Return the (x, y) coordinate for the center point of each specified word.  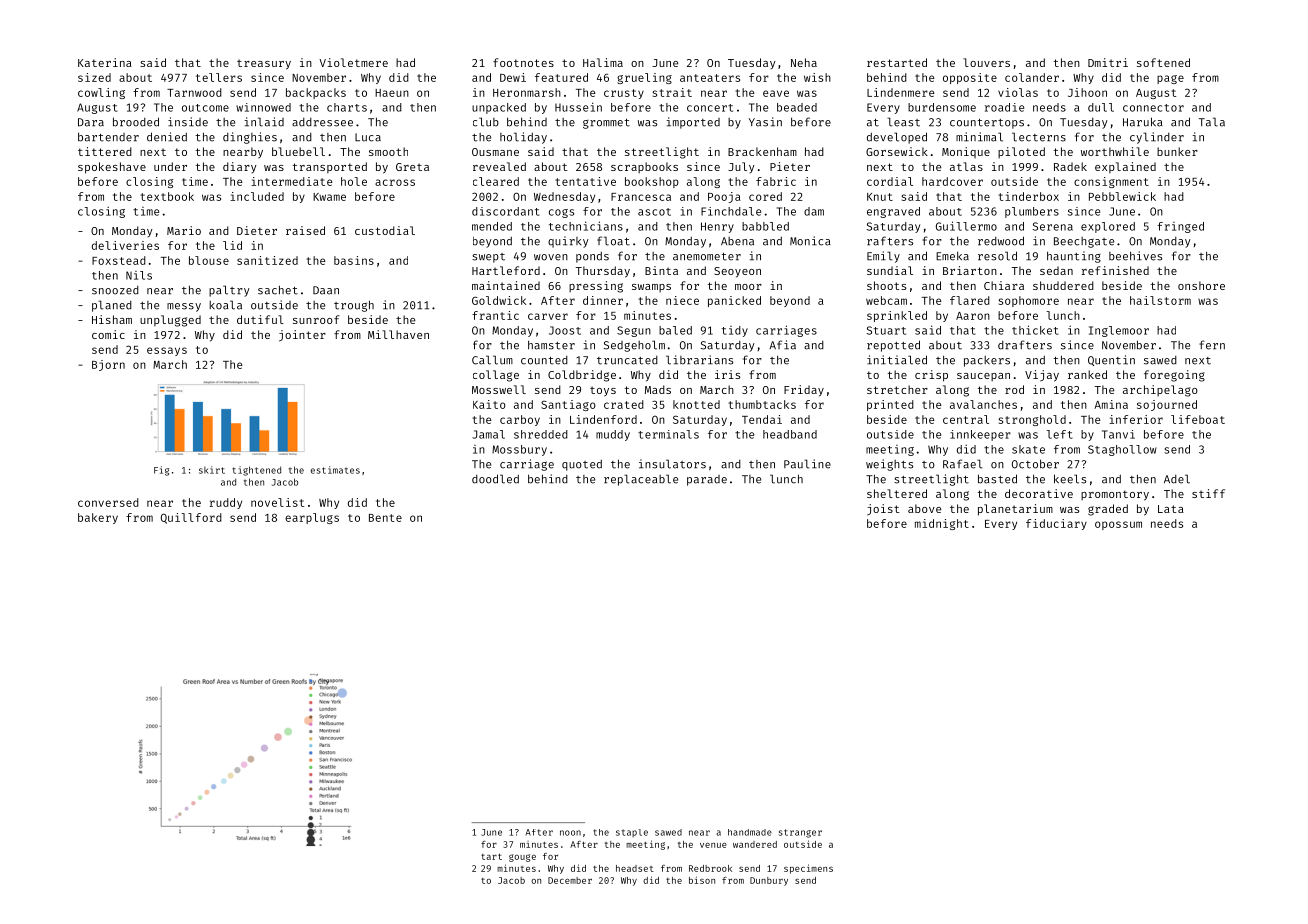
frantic (495, 315)
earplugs (312, 518)
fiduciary (1056, 524)
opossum (1118, 525)
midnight (942, 524)
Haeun (392, 93)
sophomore (1029, 301)
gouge (522, 858)
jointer (302, 336)
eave (776, 93)
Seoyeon (737, 272)
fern (1212, 345)
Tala (1212, 122)
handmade (750, 832)
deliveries (125, 245)
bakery (98, 518)
